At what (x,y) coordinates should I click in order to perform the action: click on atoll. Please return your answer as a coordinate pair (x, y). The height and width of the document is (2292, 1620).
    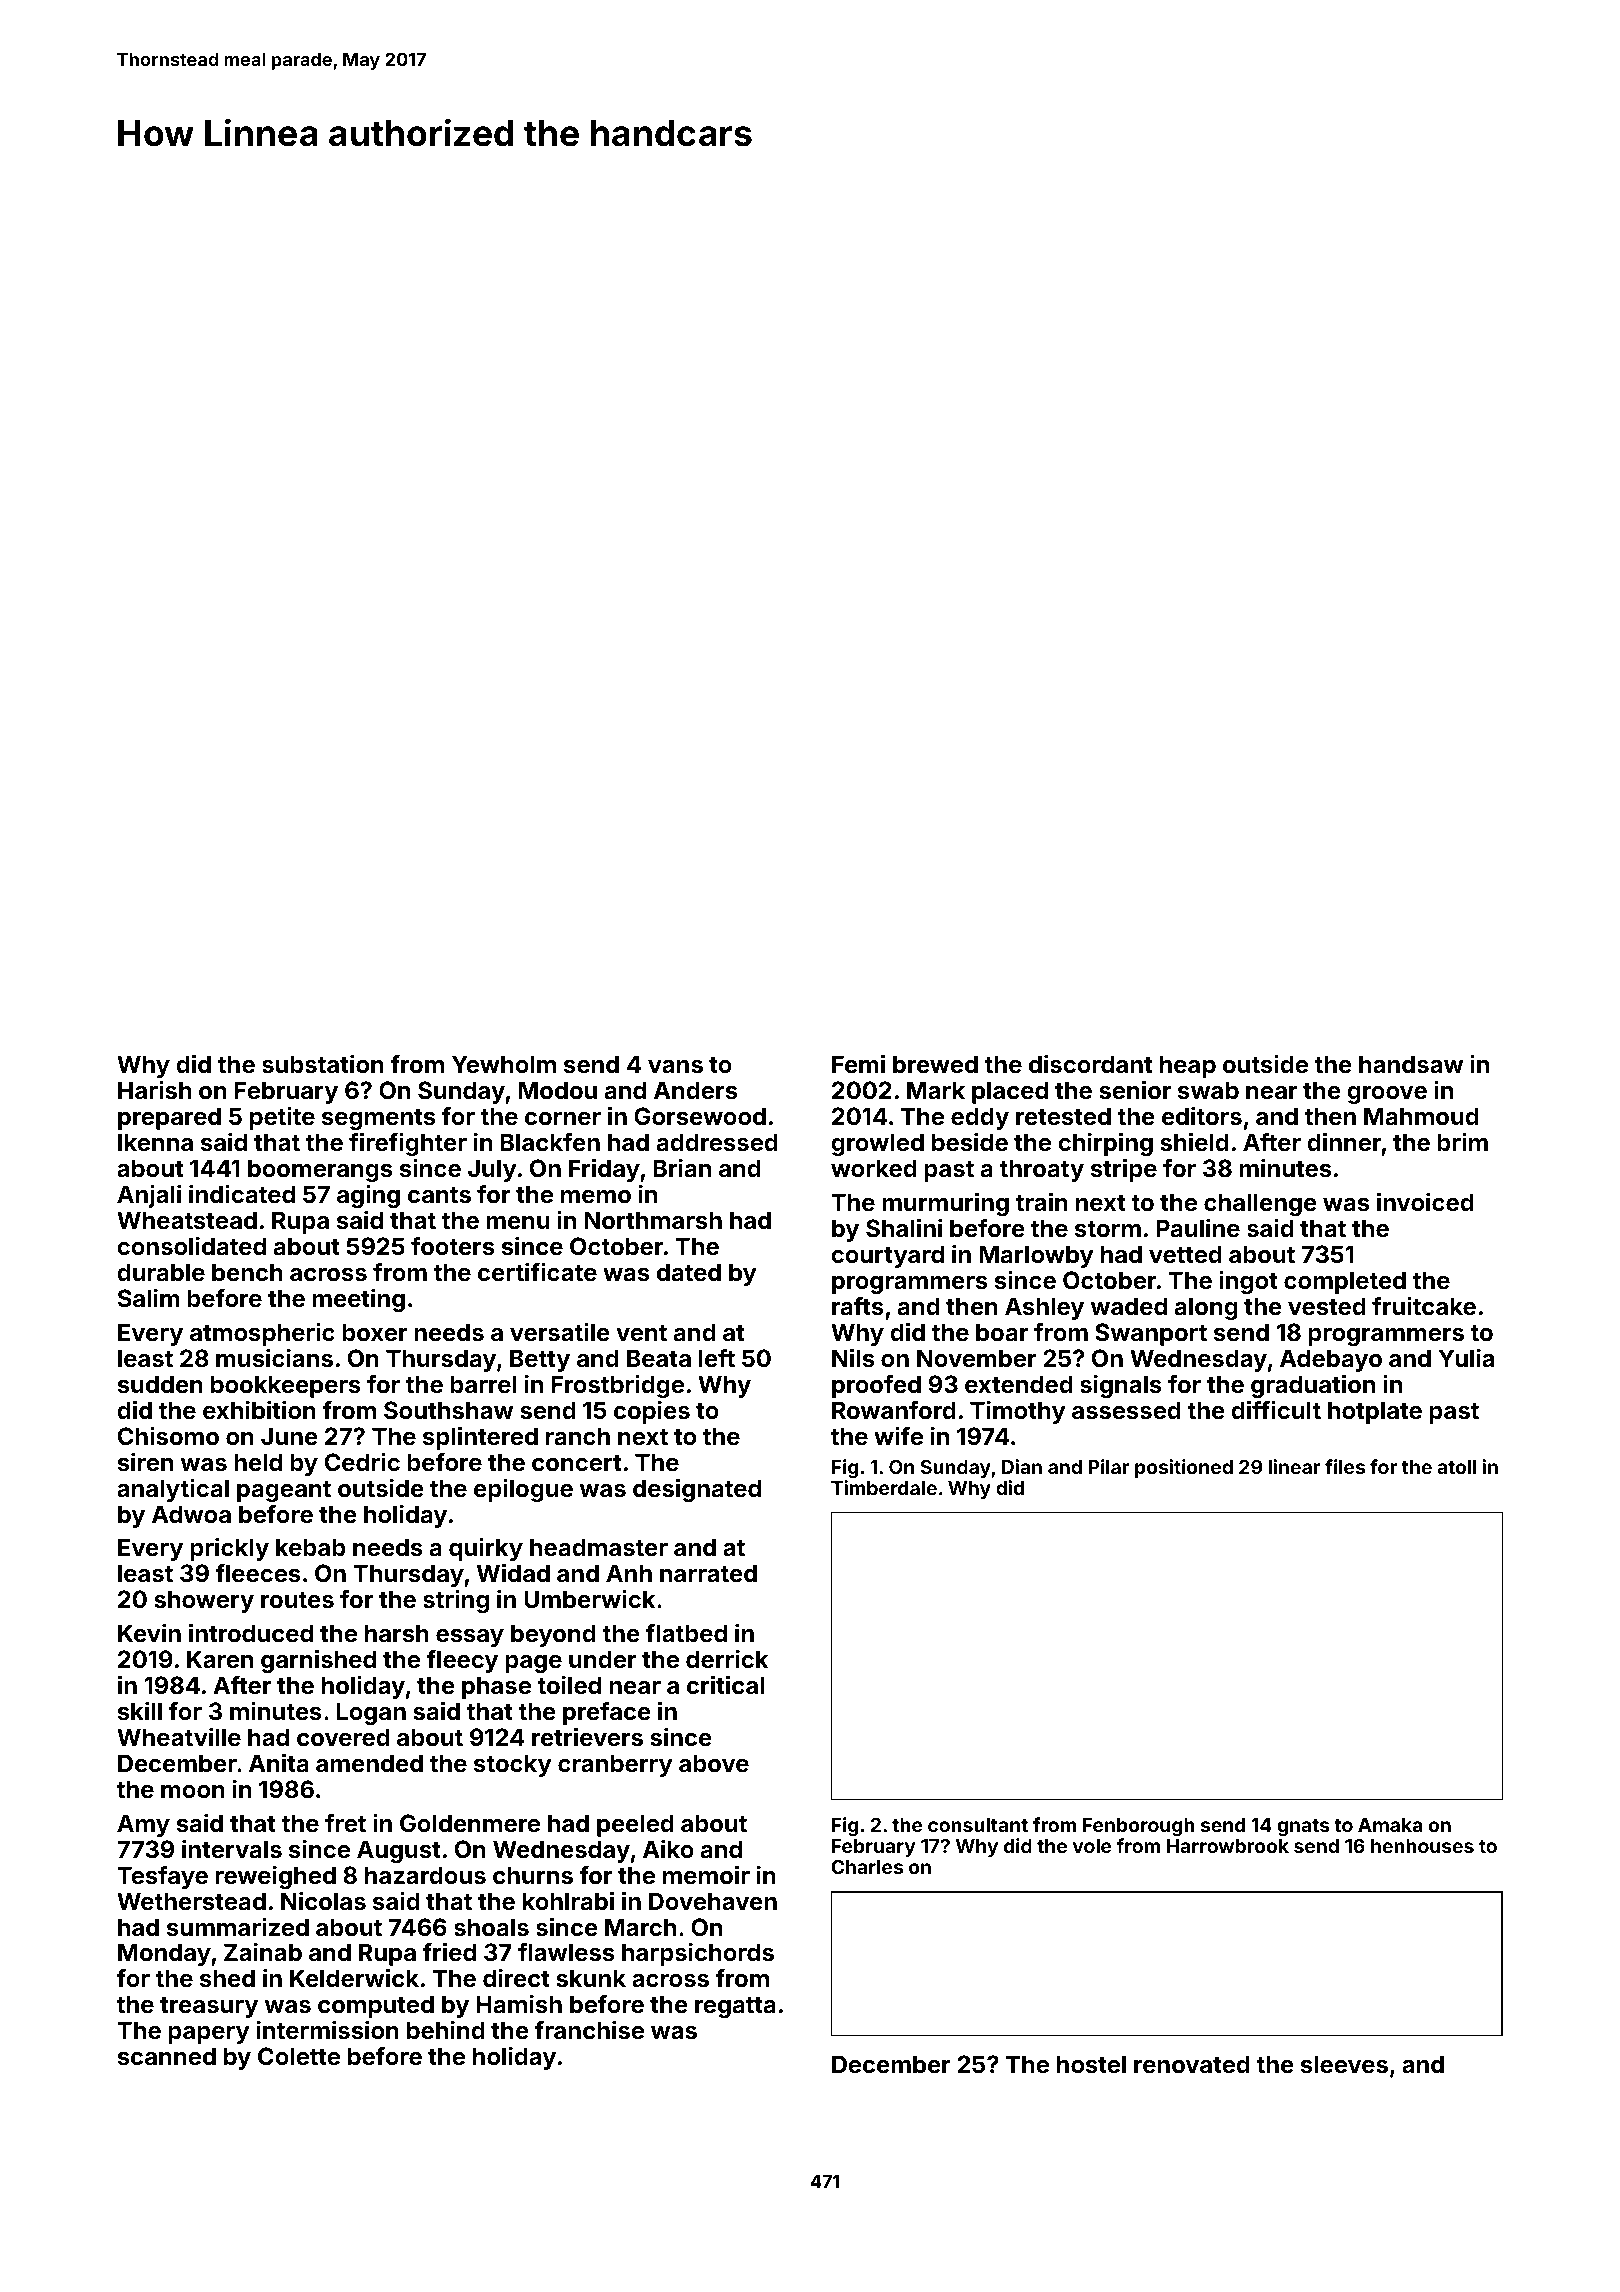
    Looking at the image, I should click on (1456, 1467).
